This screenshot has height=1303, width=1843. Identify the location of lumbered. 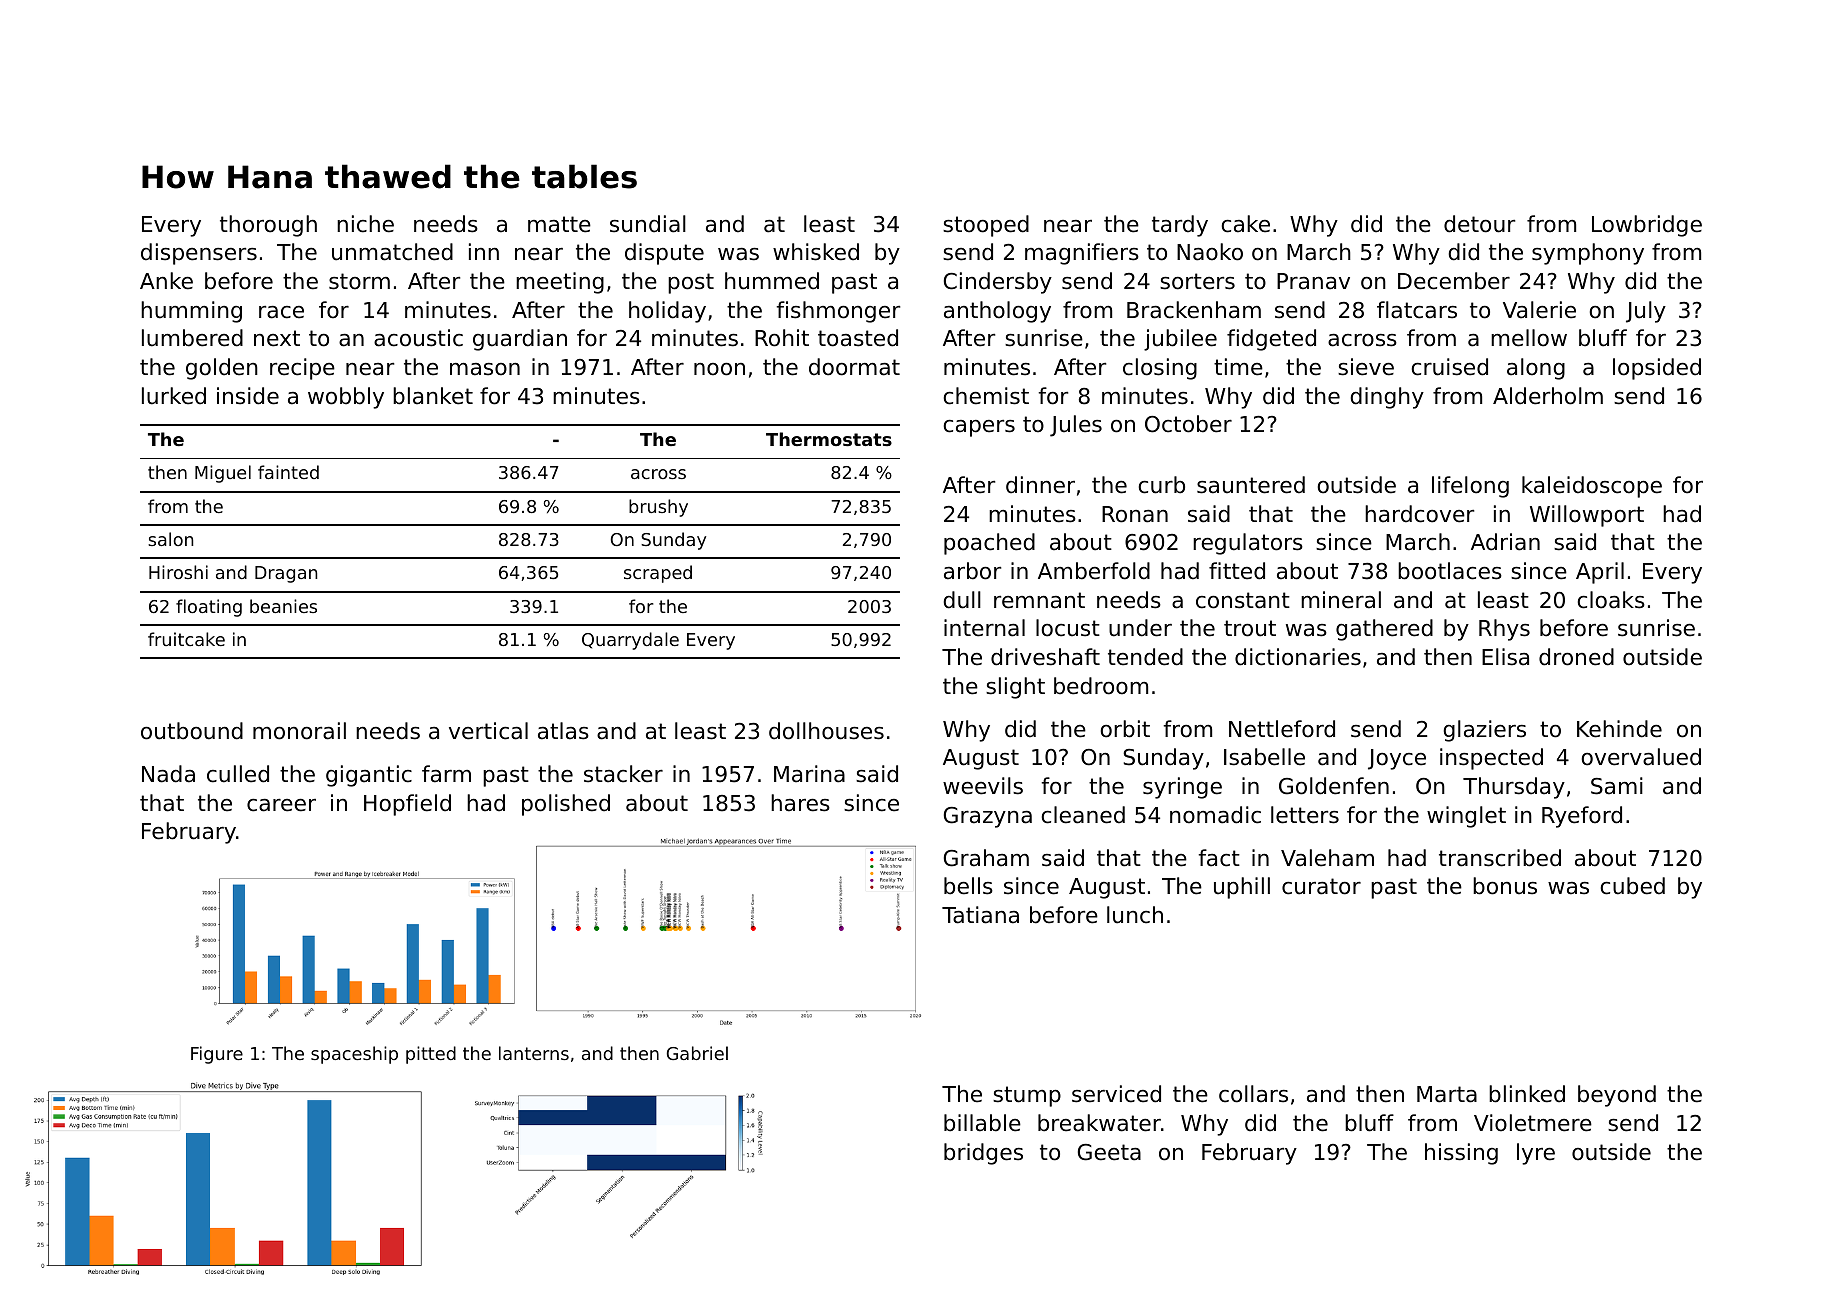
(192, 338).
